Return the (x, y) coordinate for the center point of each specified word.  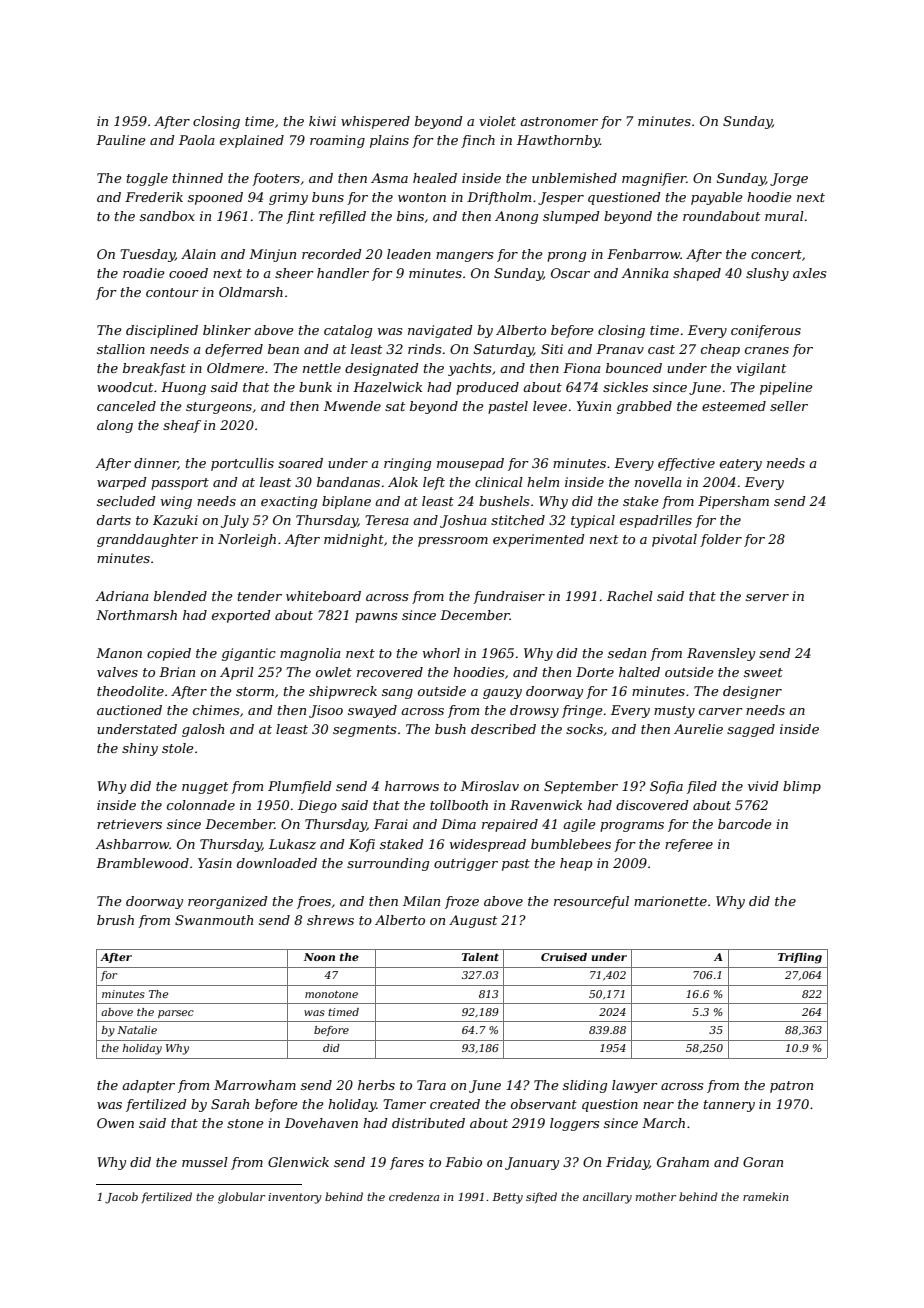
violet (497, 121)
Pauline (121, 140)
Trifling (800, 958)
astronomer (559, 121)
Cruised (564, 957)
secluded (126, 501)
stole (178, 748)
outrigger (466, 864)
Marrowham (255, 1085)
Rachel (630, 596)
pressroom (453, 542)
